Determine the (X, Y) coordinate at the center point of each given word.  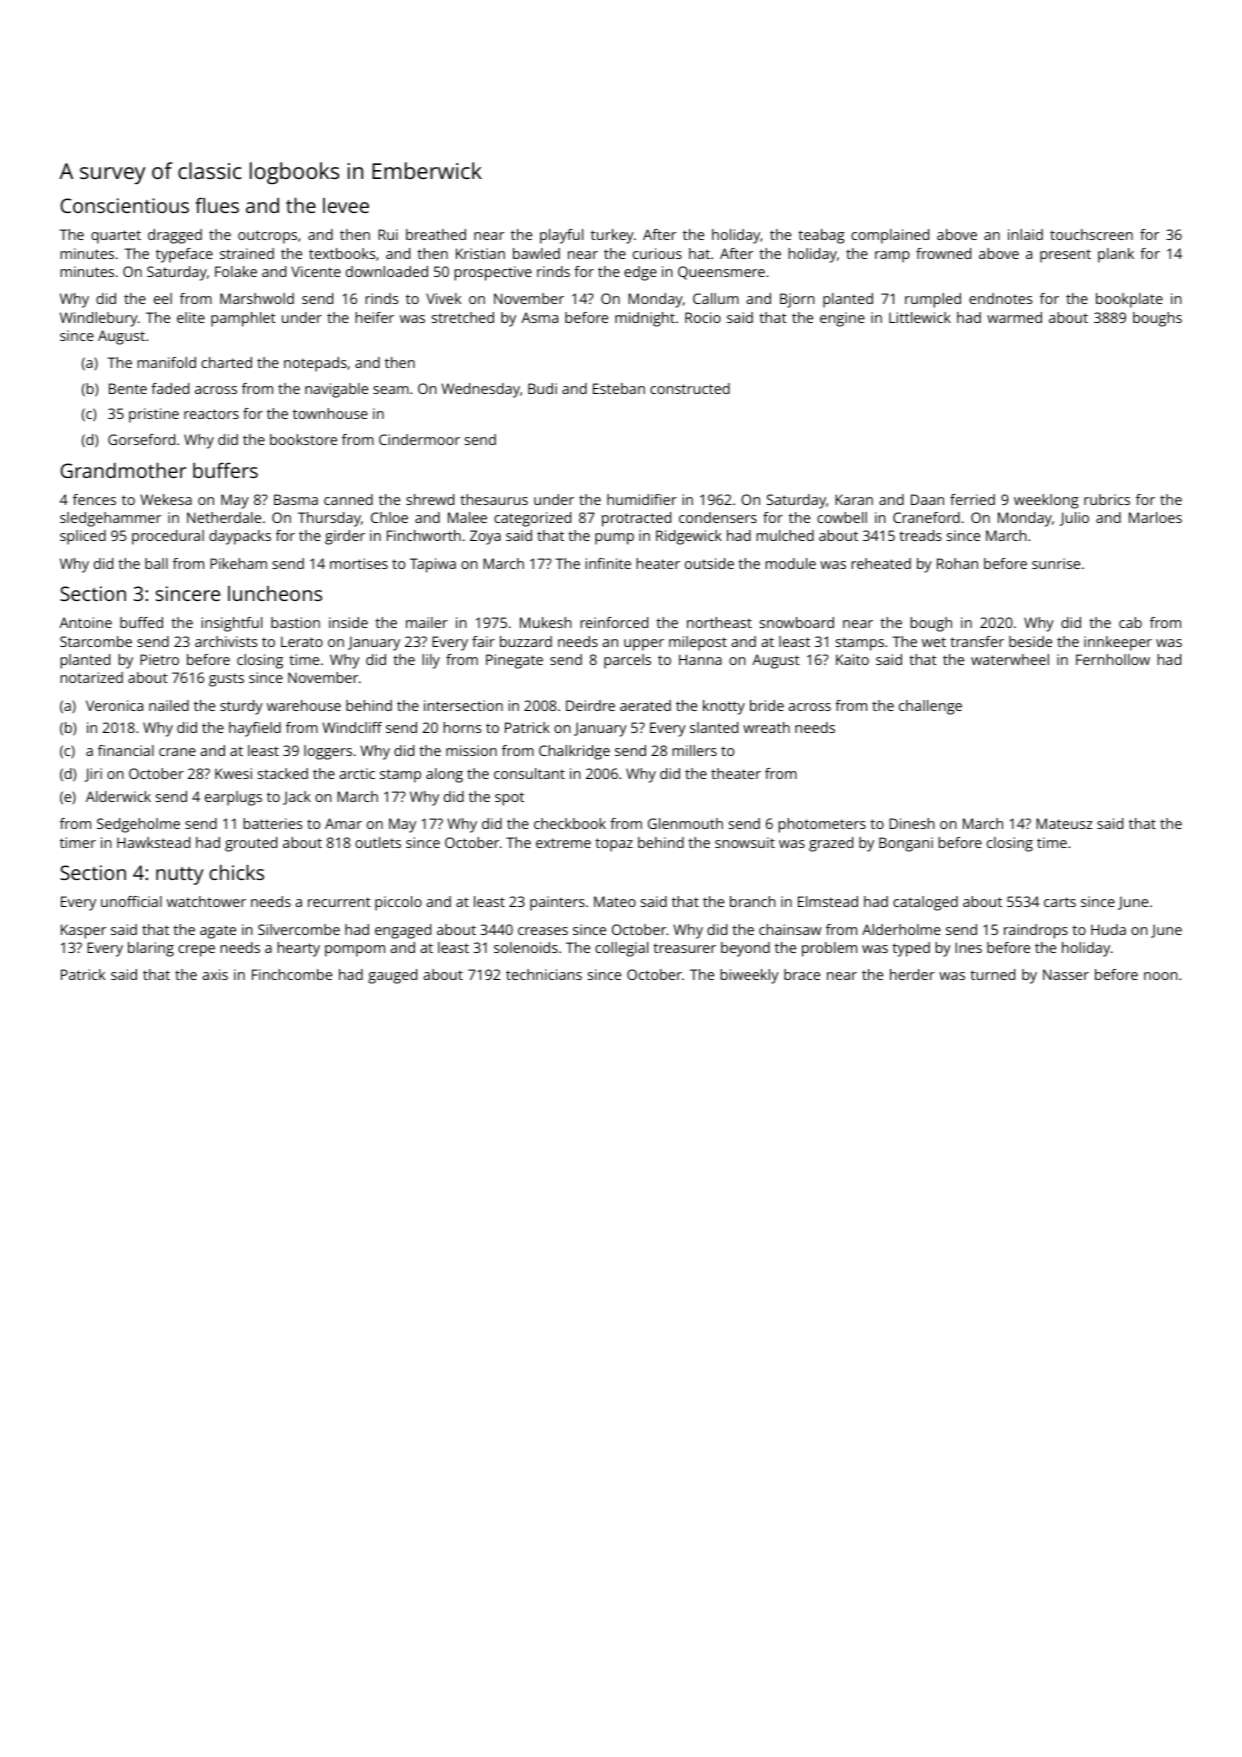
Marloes (1155, 517)
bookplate (1129, 300)
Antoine (85, 622)
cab (1130, 622)
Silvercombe (299, 929)
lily (431, 661)
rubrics (1107, 499)
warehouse (304, 705)
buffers (225, 470)
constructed (690, 388)
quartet (116, 237)
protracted (636, 519)
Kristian (480, 253)
